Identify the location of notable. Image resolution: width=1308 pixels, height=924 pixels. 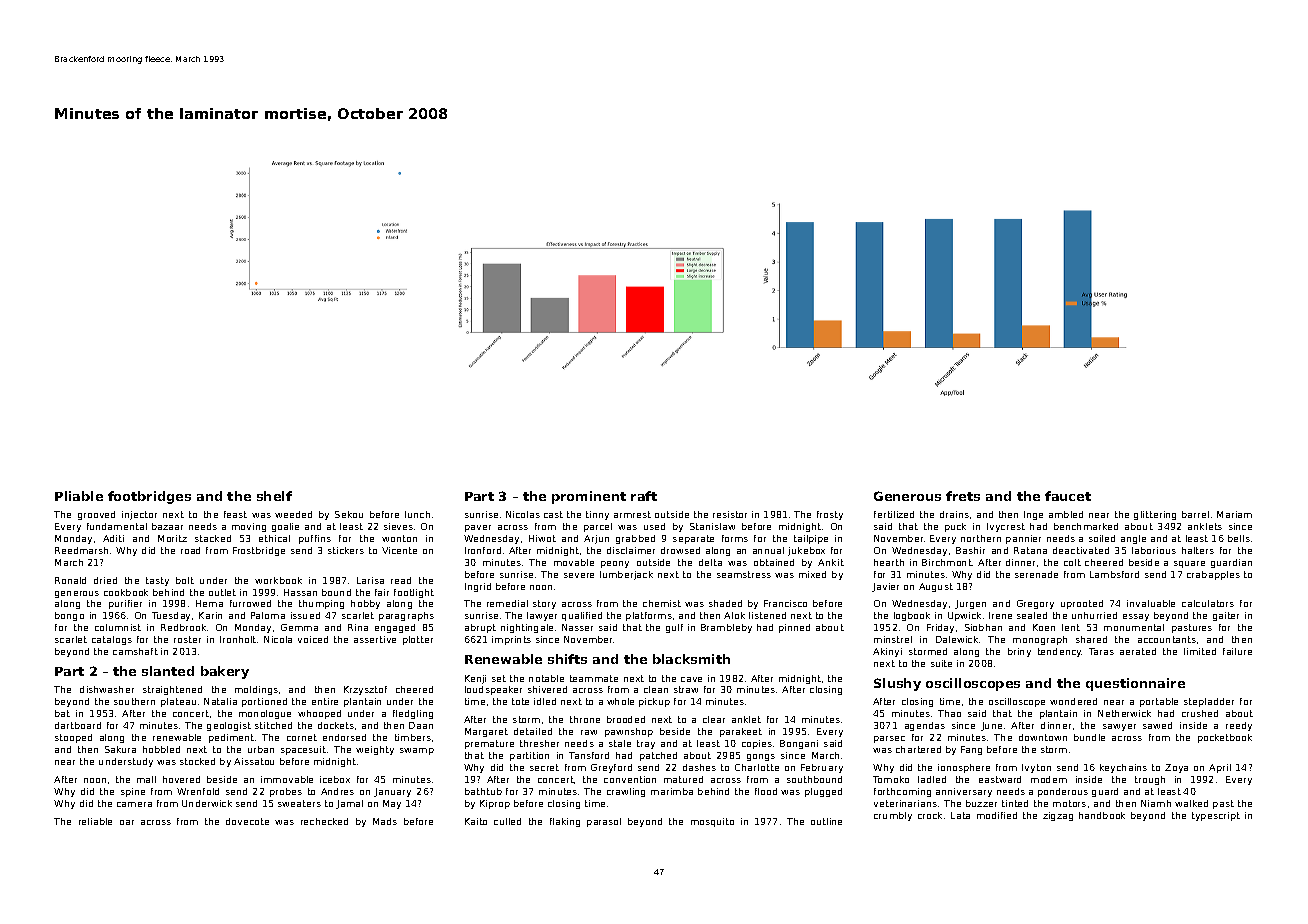
(546, 678).
